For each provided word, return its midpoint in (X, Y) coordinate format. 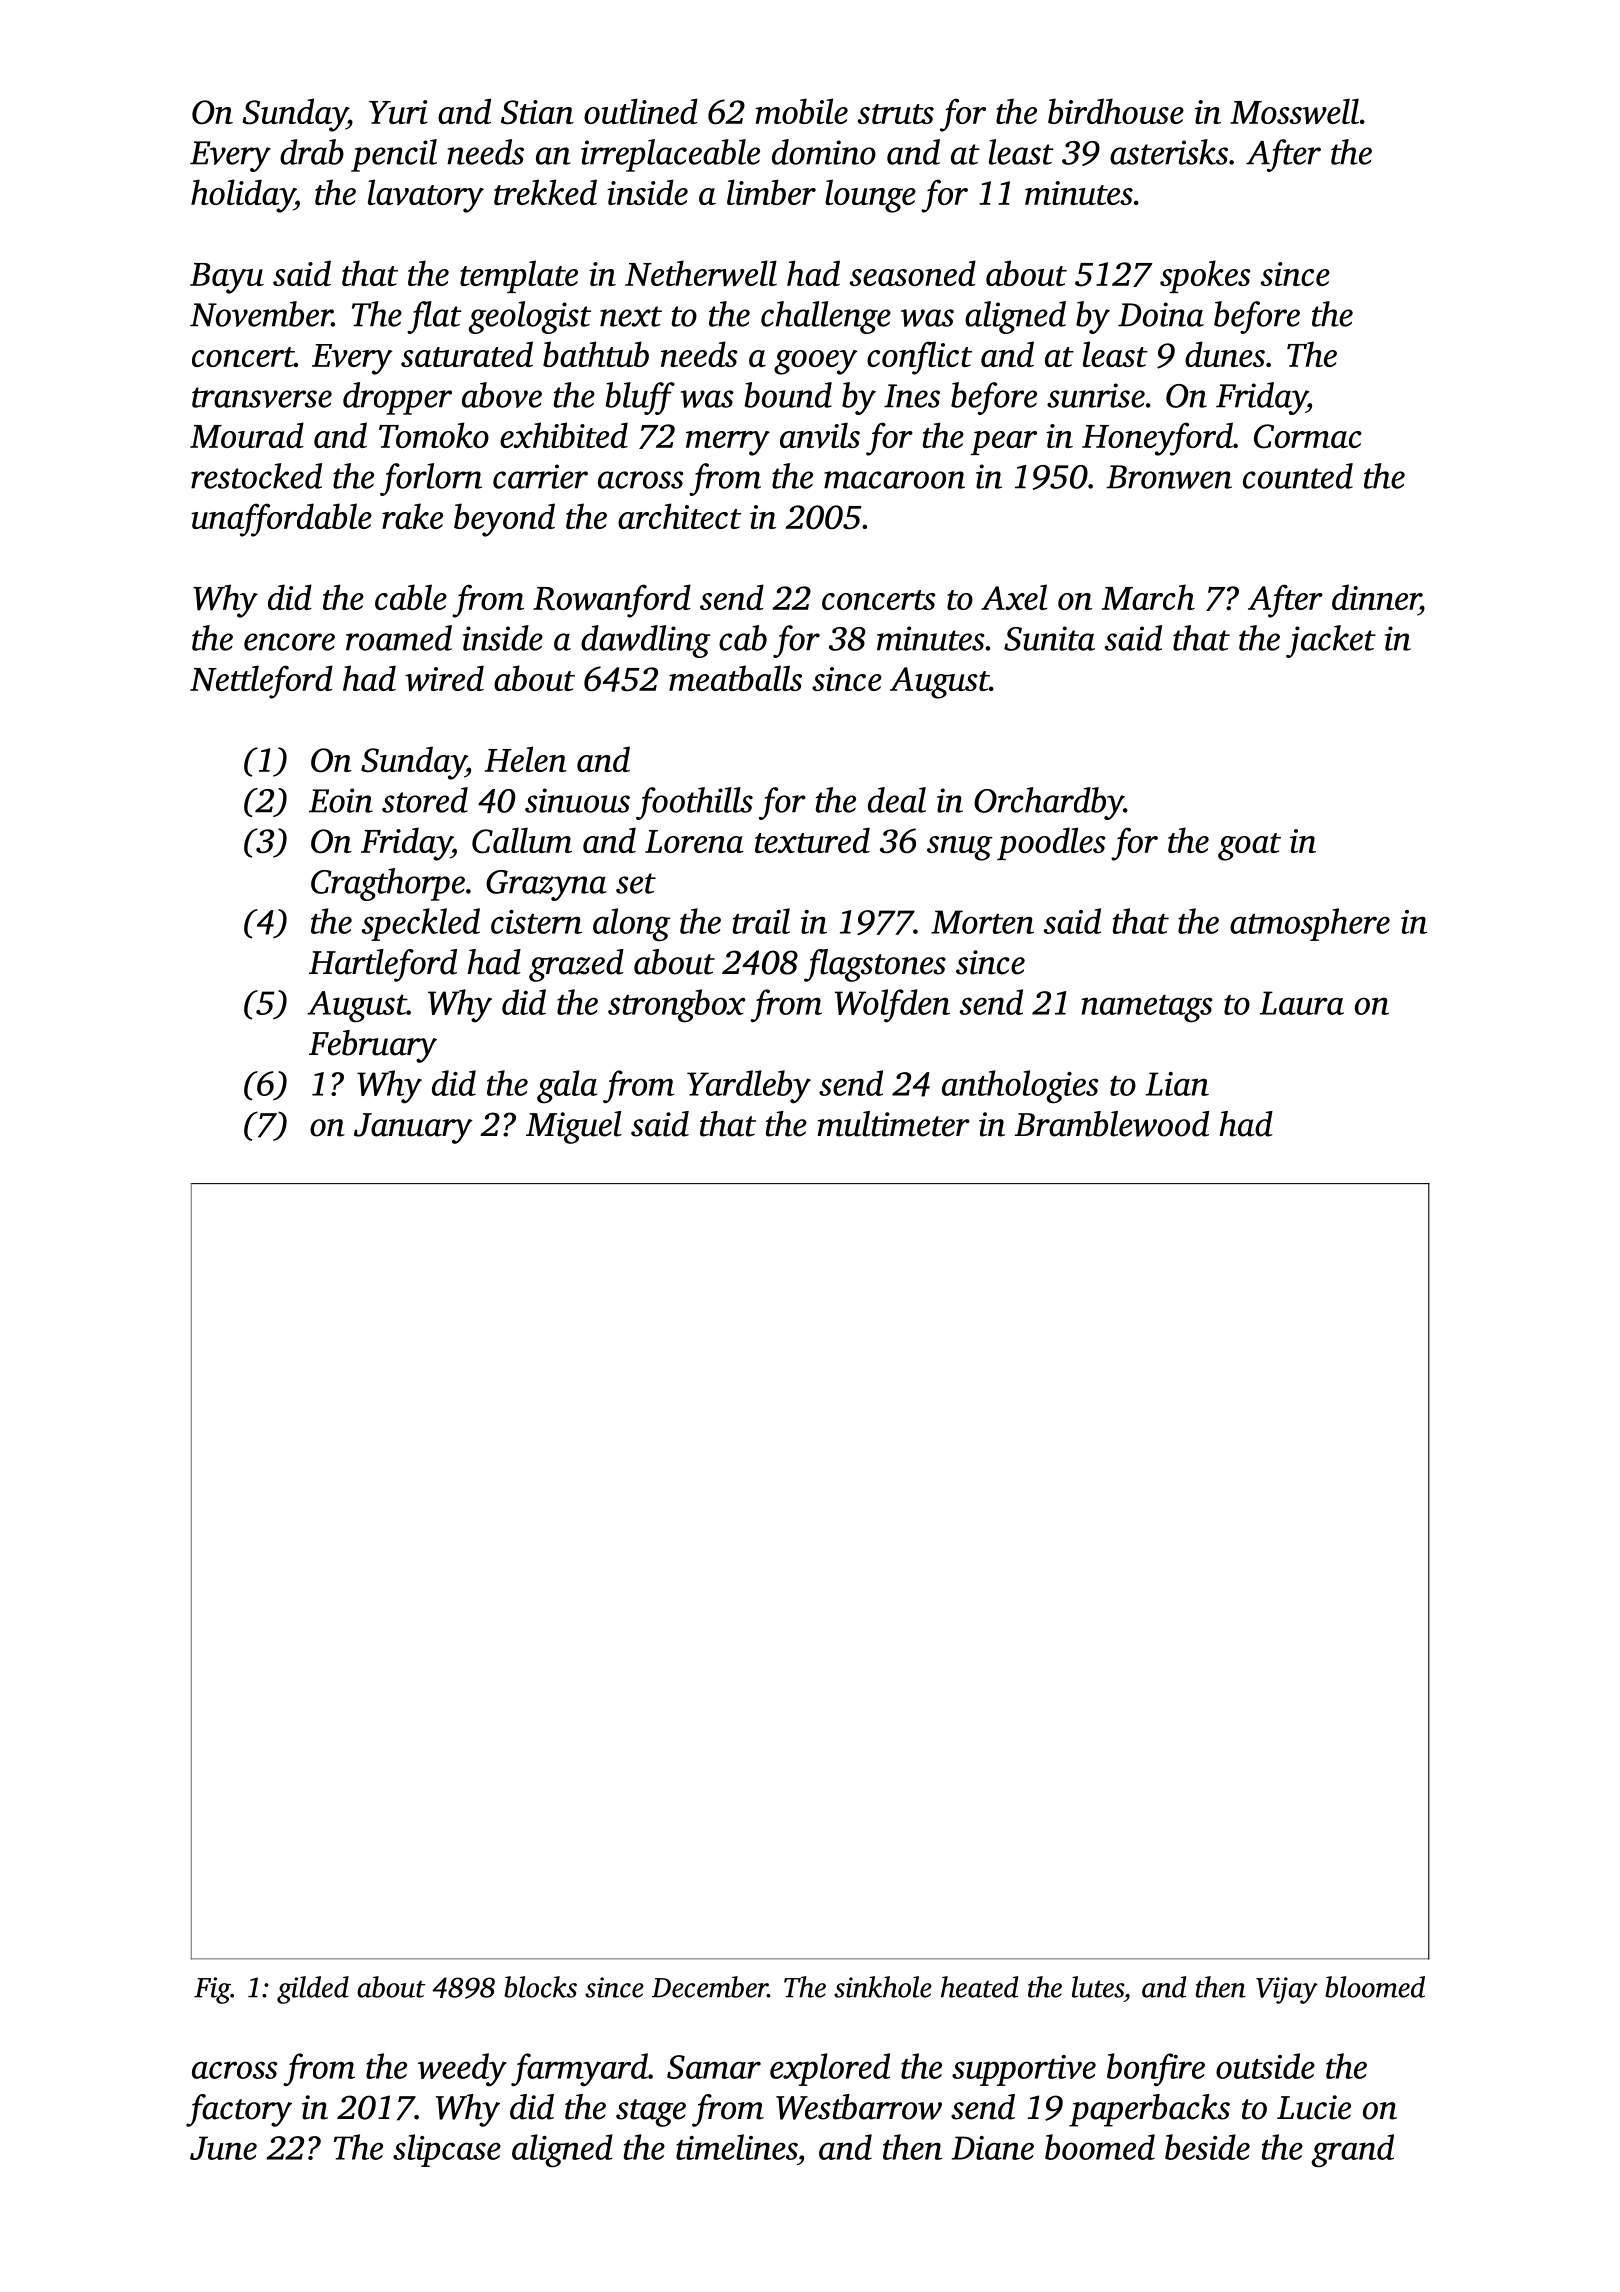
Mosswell (1294, 111)
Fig (212, 1990)
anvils (820, 435)
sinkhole (883, 1987)
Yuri (398, 112)
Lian (1177, 1084)
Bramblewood (1111, 1124)
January (413, 1128)
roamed (399, 638)
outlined (641, 111)
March (1148, 597)
